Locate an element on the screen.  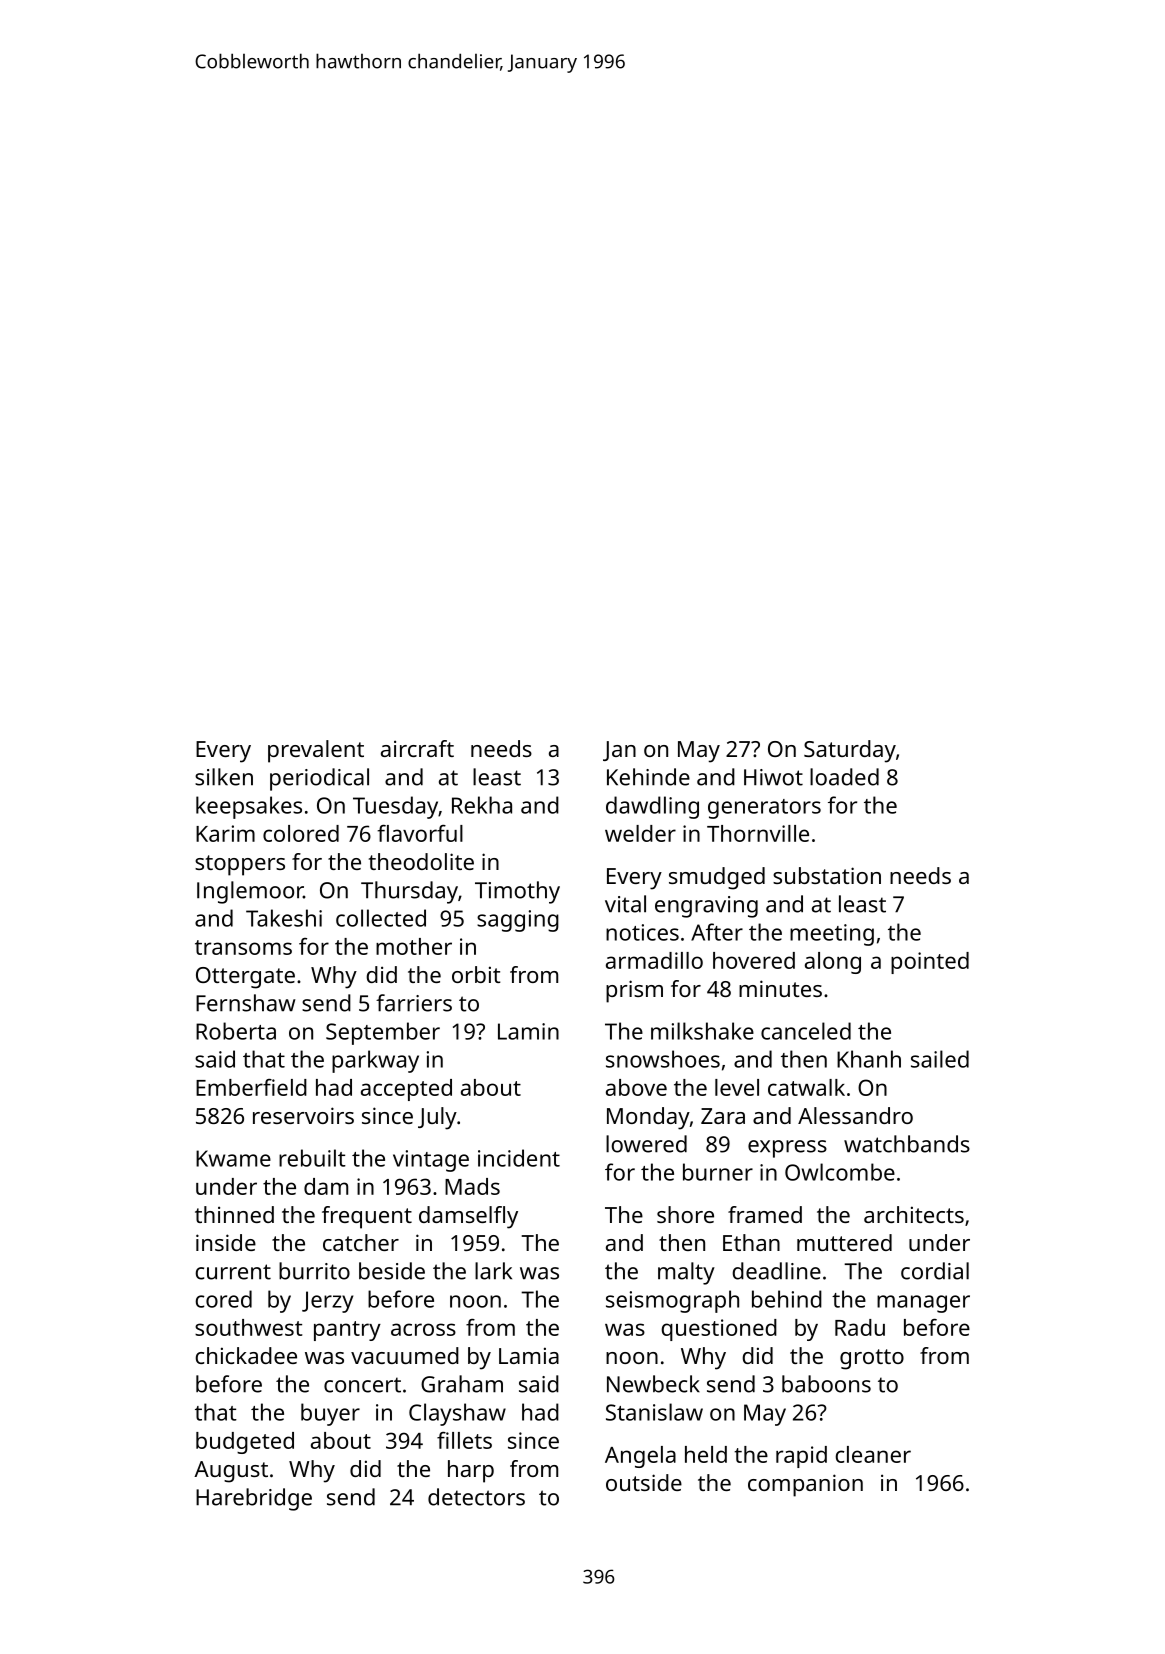
lark is located at coordinates (493, 1271).
